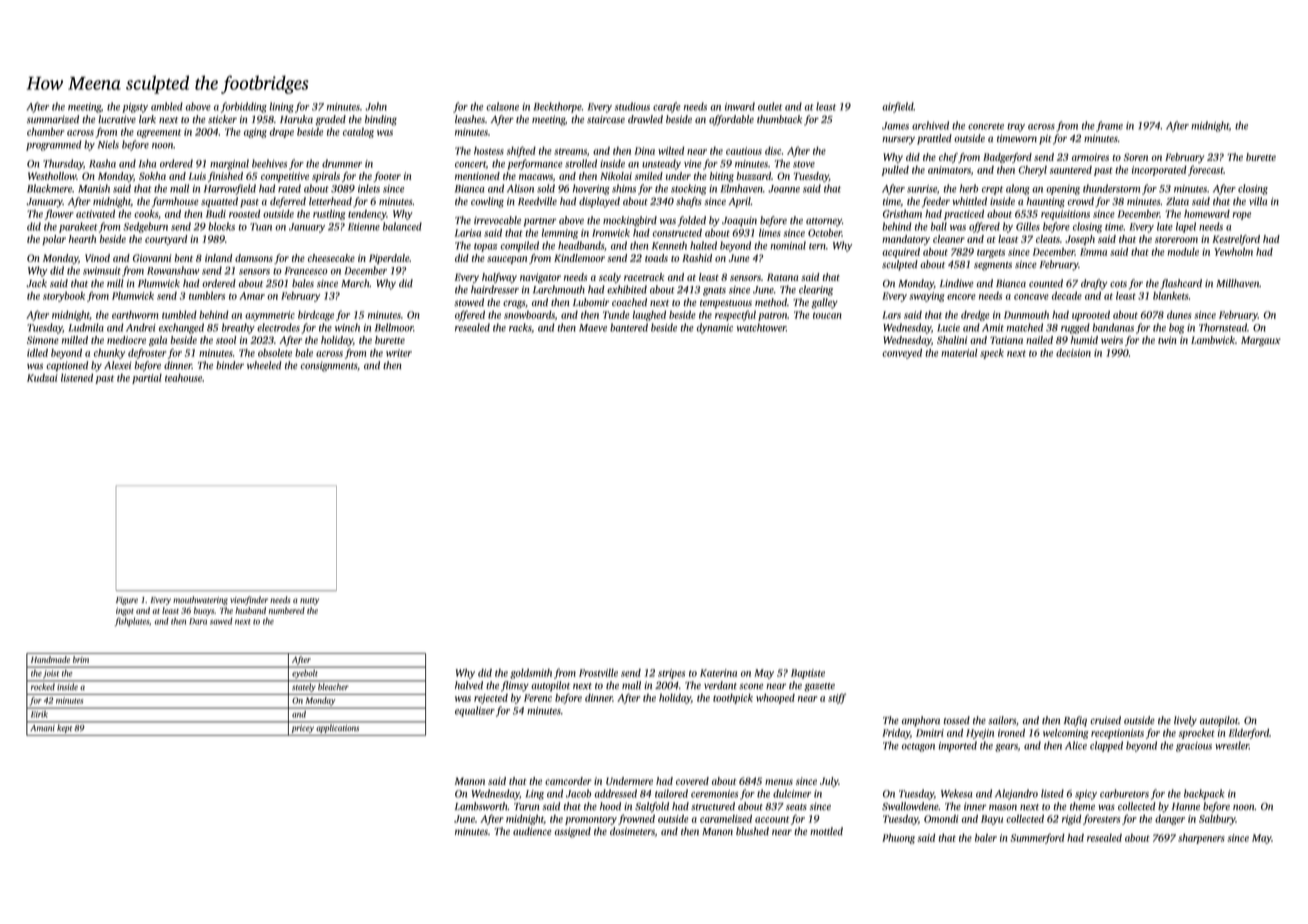  Describe the element at coordinates (491, 699) in the screenshot. I see `rejected` at that location.
